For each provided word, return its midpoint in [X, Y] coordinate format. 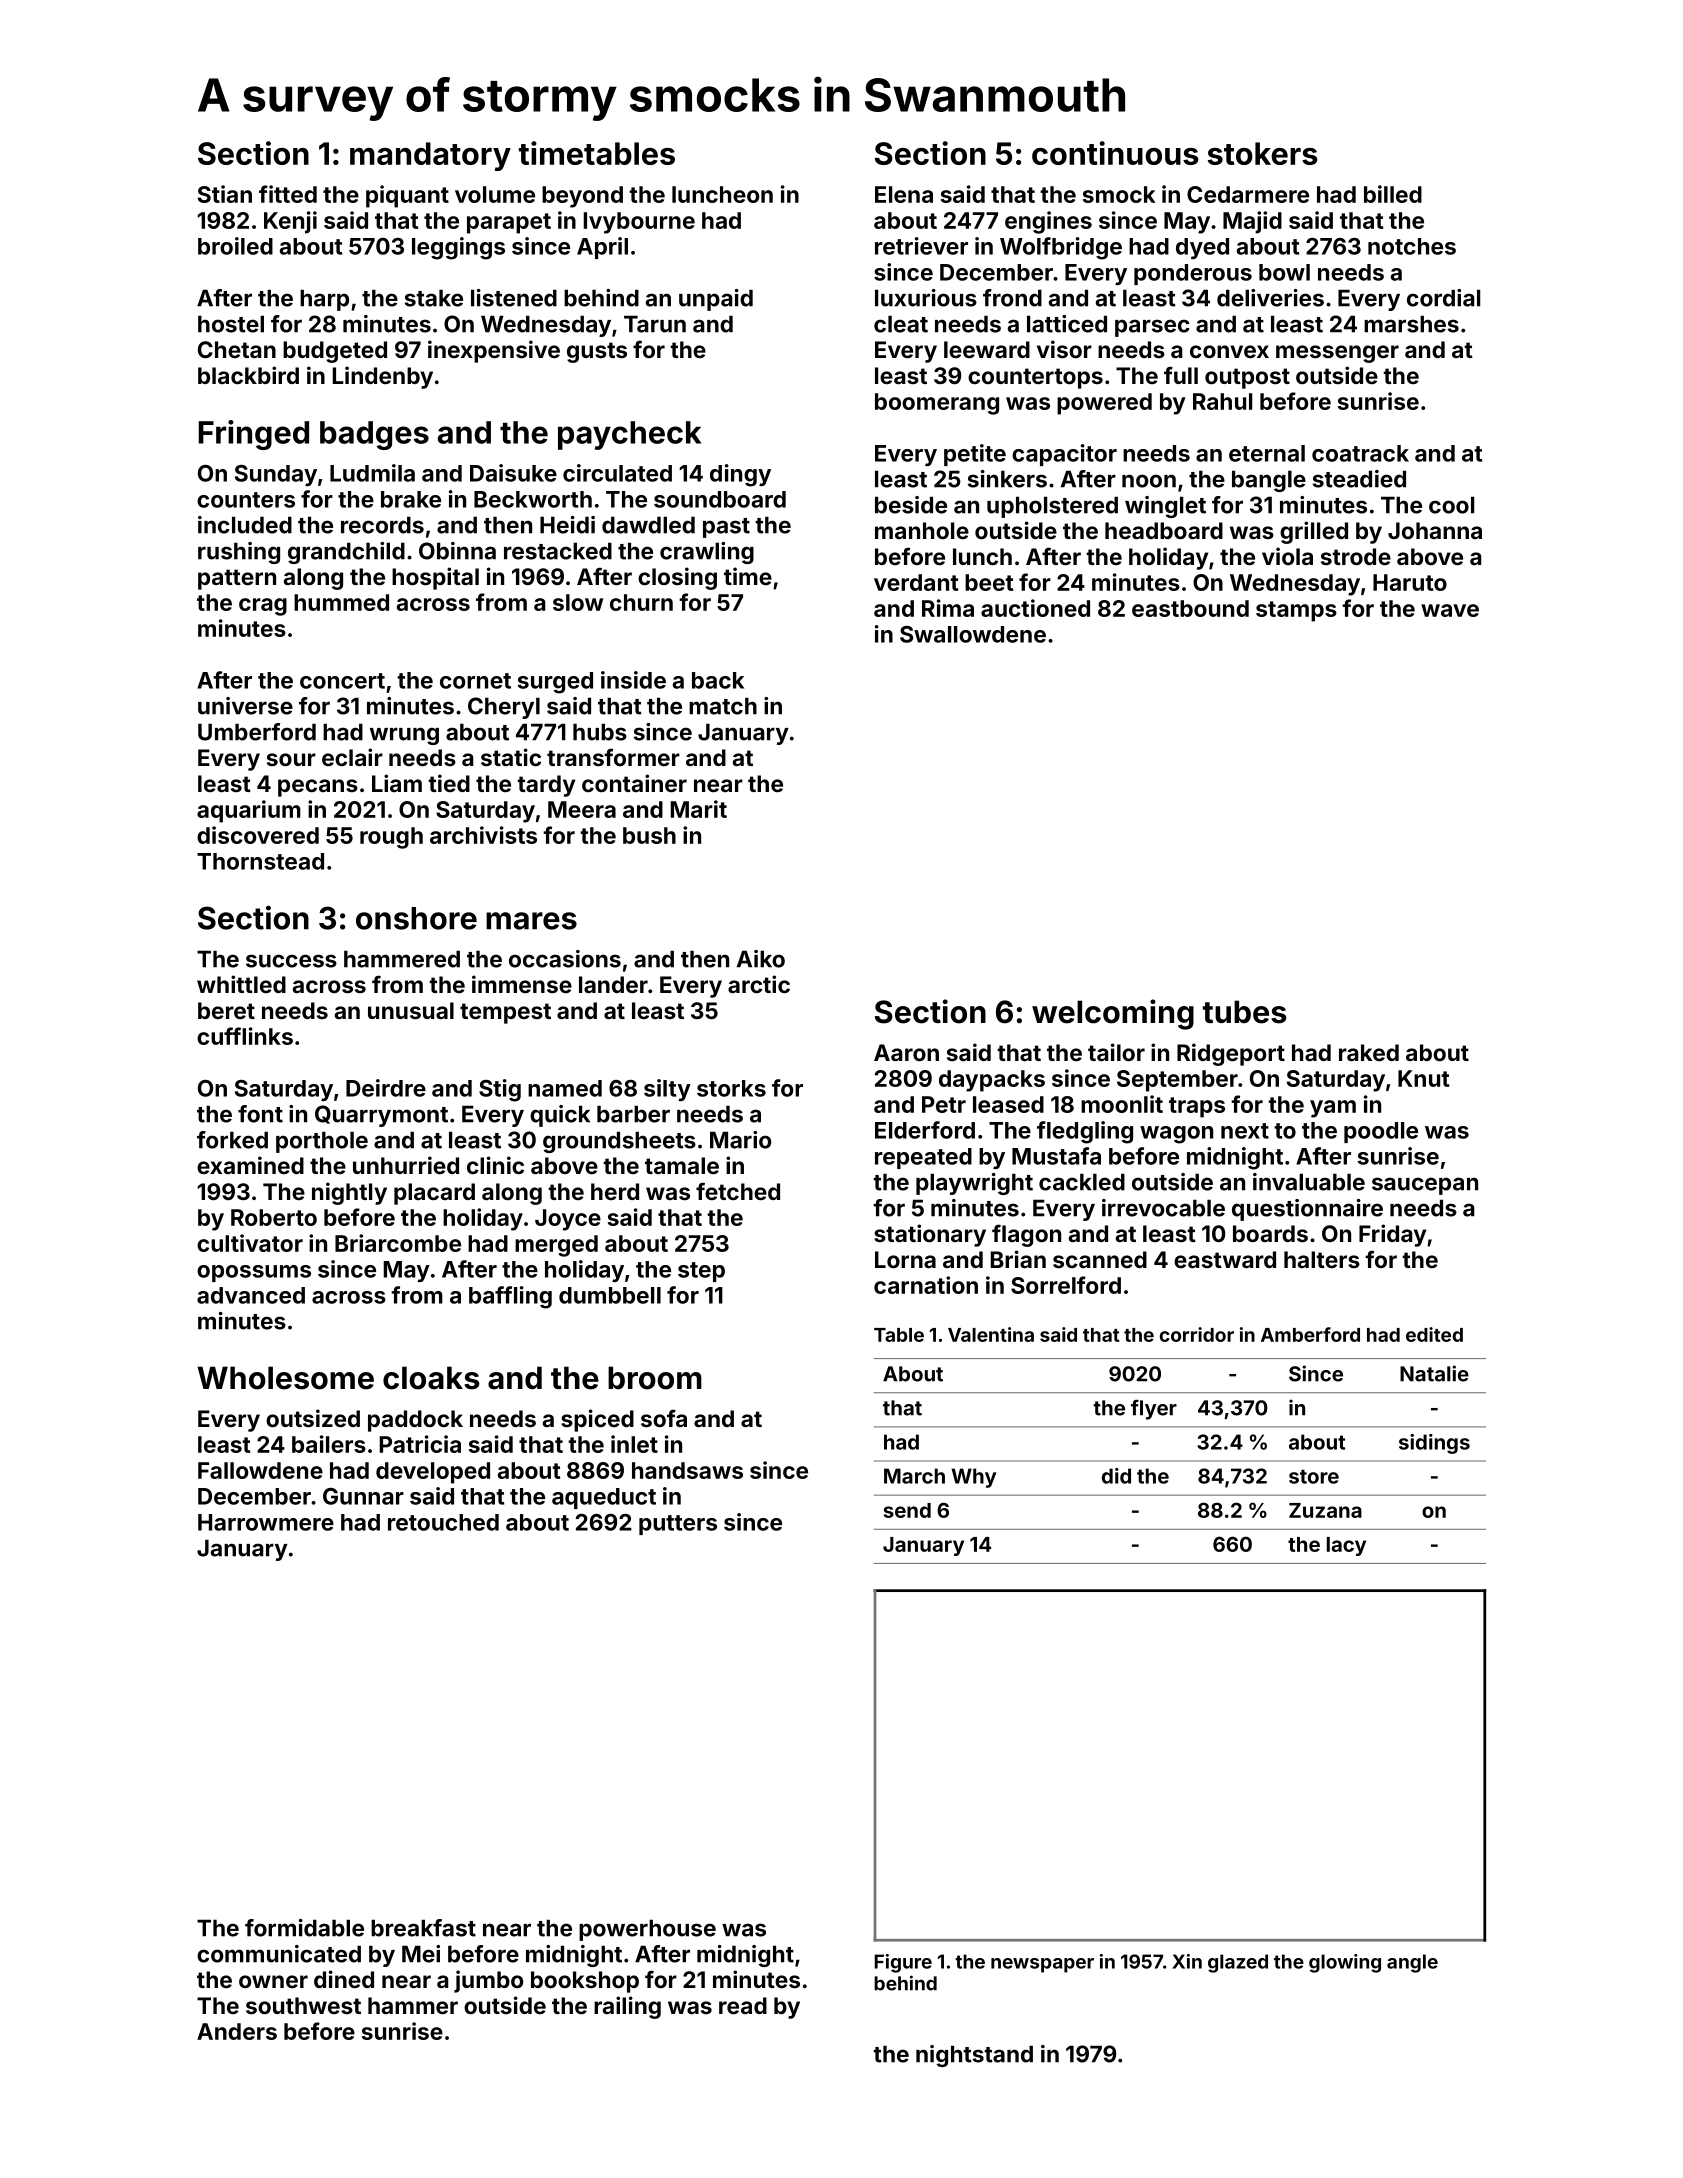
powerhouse [647, 1930]
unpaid [716, 300]
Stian [225, 194]
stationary [930, 1235]
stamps [1296, 611]
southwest [303, 2005]
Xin [1187, 1961]
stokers [1263, 153]
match [723, 706]
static [511, 757]
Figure [903, 1963]
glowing [1345, 1963]
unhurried [406, 1165]
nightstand [974, 2056]
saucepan [1425, 1186]
